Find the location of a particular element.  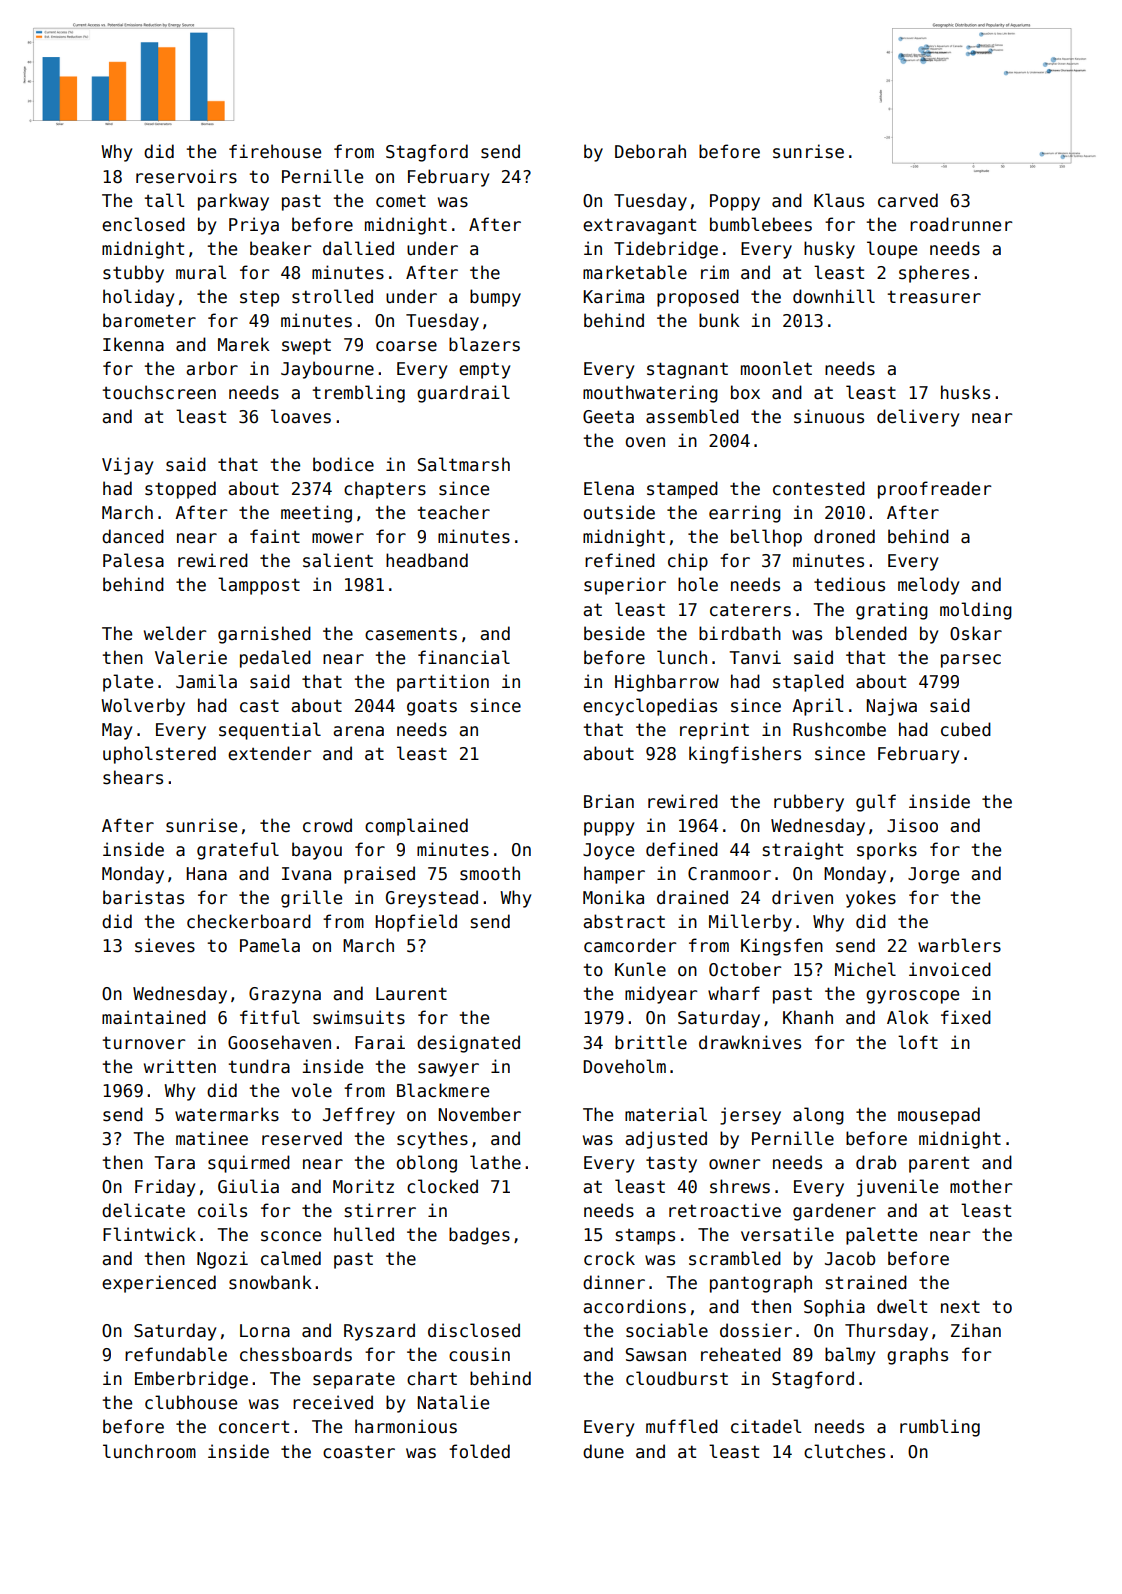

husks is located at coordinates (965, 392).
